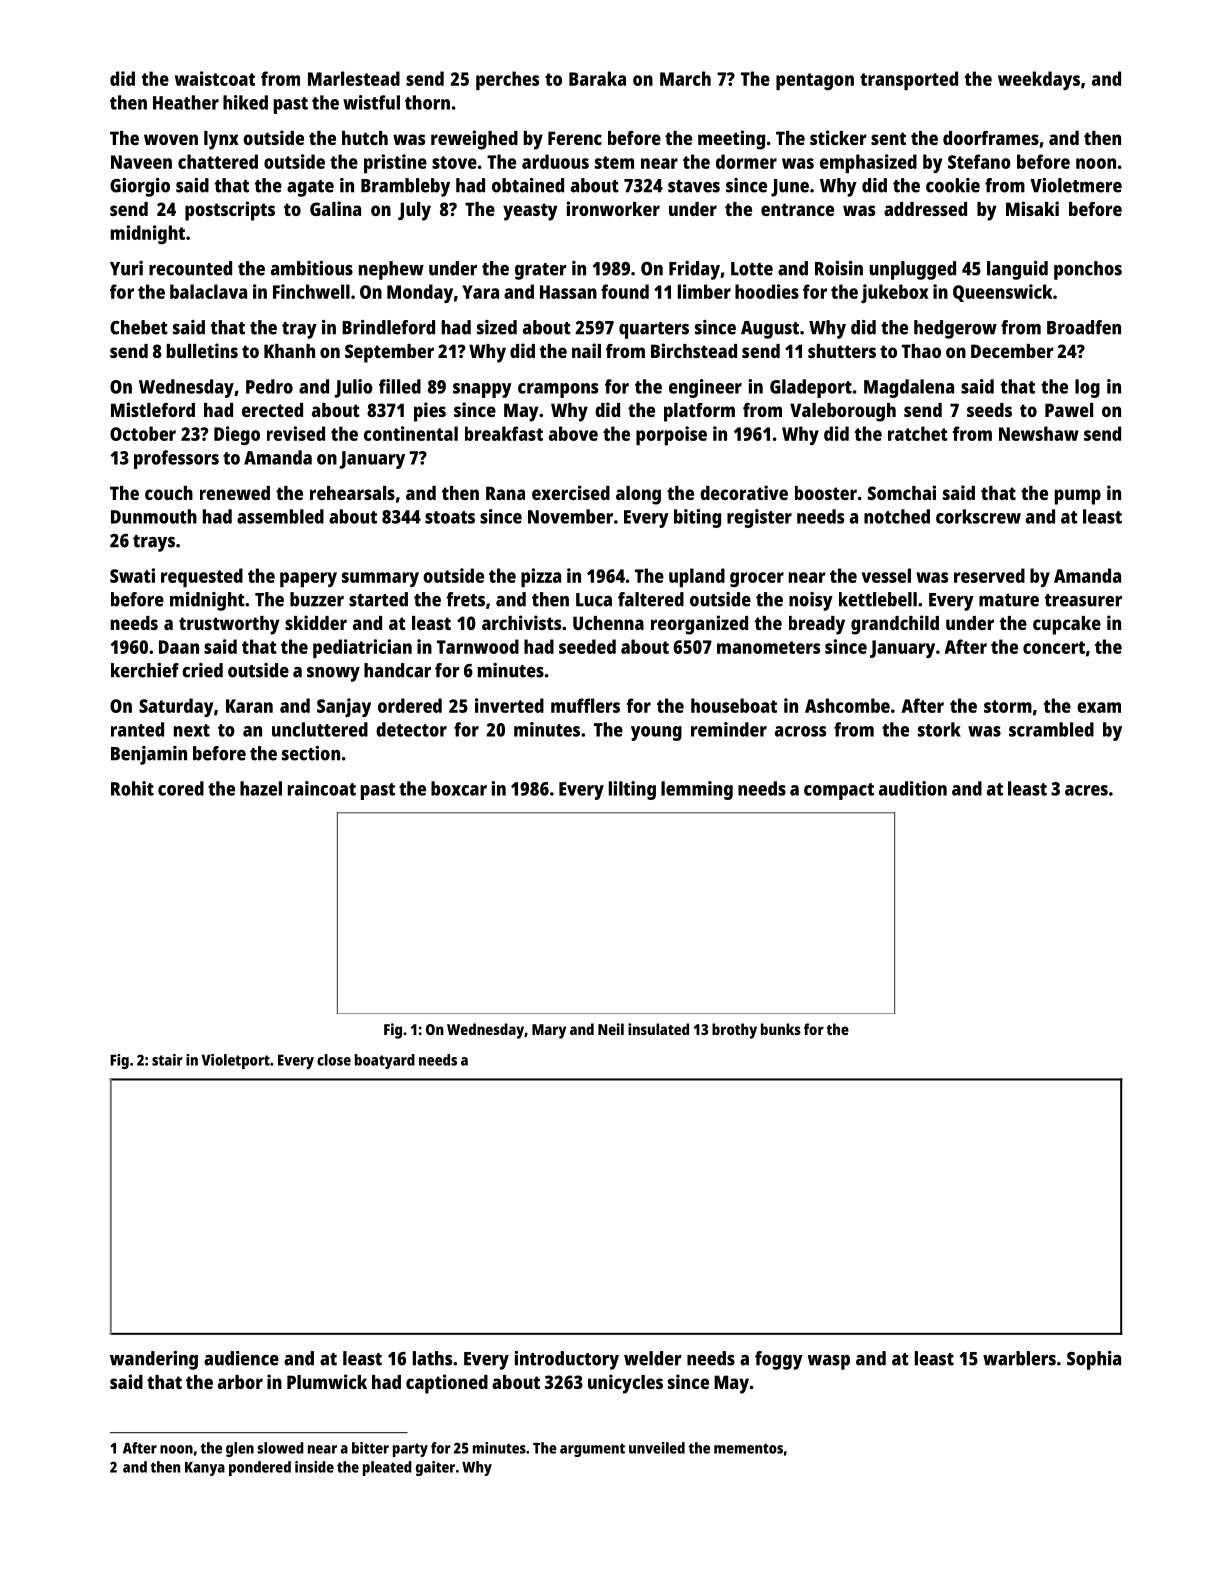 The image size is (1232, 1595). What do you see at coordinates (1039, 80) in the screenshot?
I see `weekdays` at bounding box center [1039, 80].
